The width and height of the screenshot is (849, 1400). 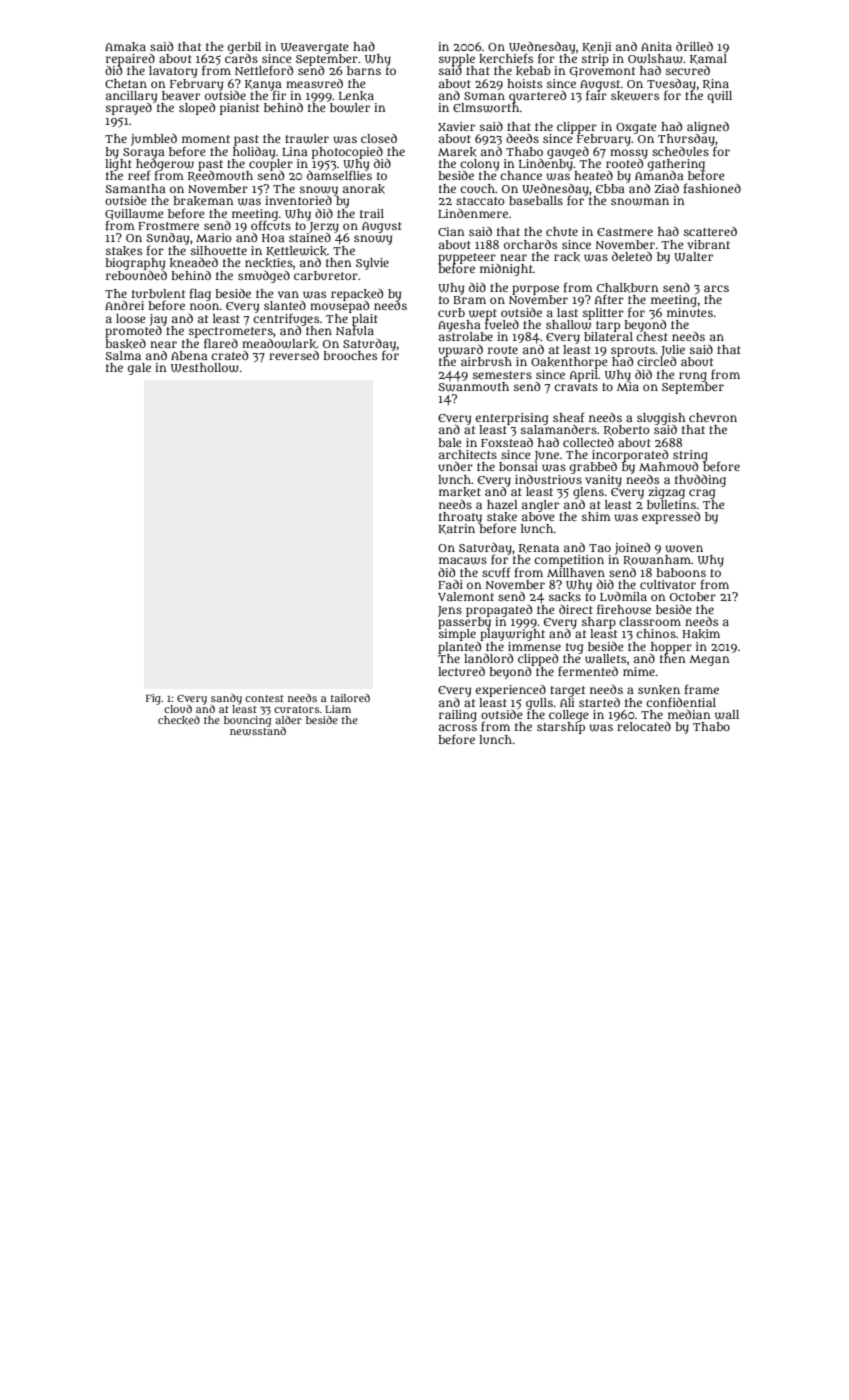 I want to click on Oxgate, so click(x=636, y=128).
